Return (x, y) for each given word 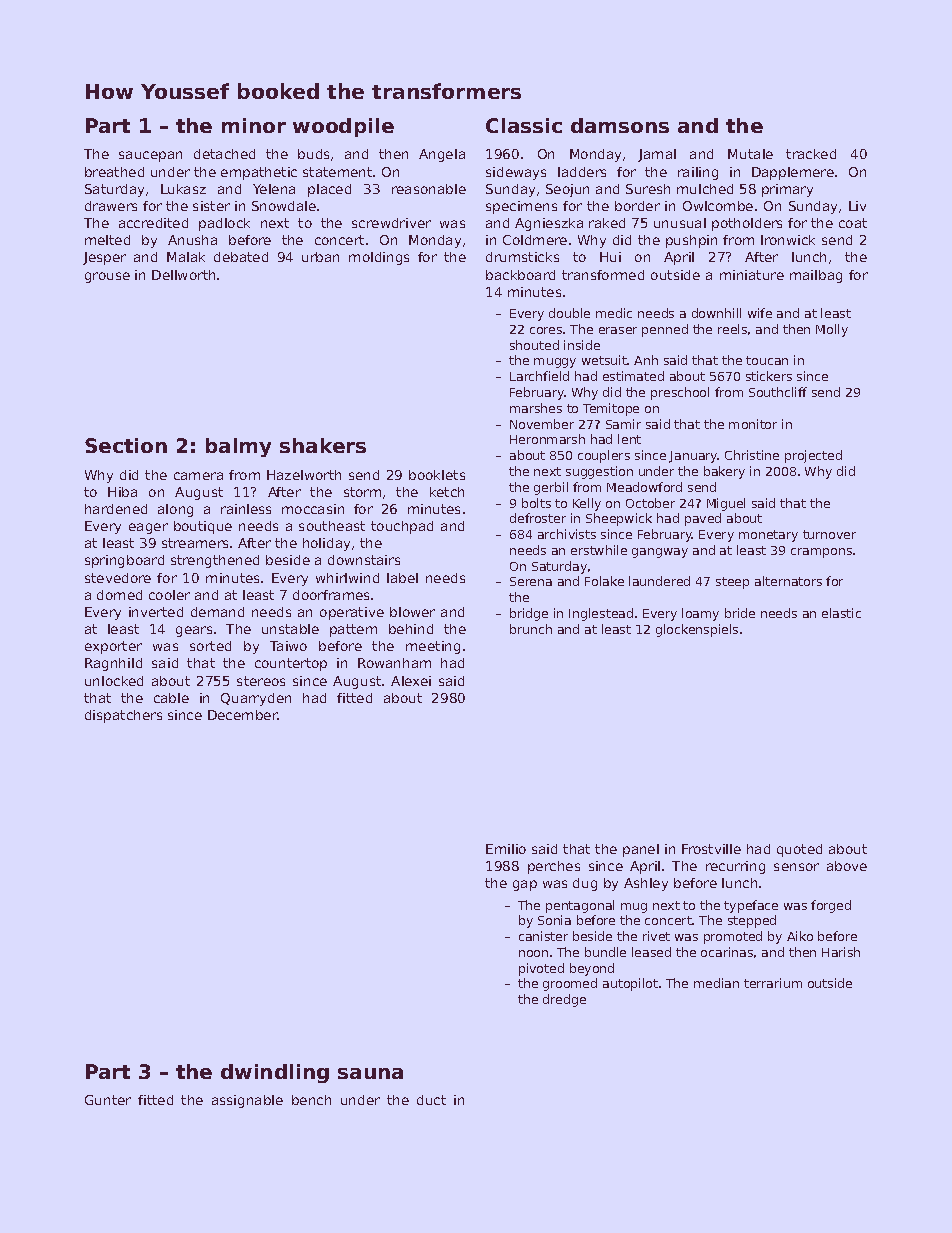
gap (525, 885)
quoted (799, 850)
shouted (534, 345)
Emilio (506, 849)
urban (320, 257)
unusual (680, 223)
